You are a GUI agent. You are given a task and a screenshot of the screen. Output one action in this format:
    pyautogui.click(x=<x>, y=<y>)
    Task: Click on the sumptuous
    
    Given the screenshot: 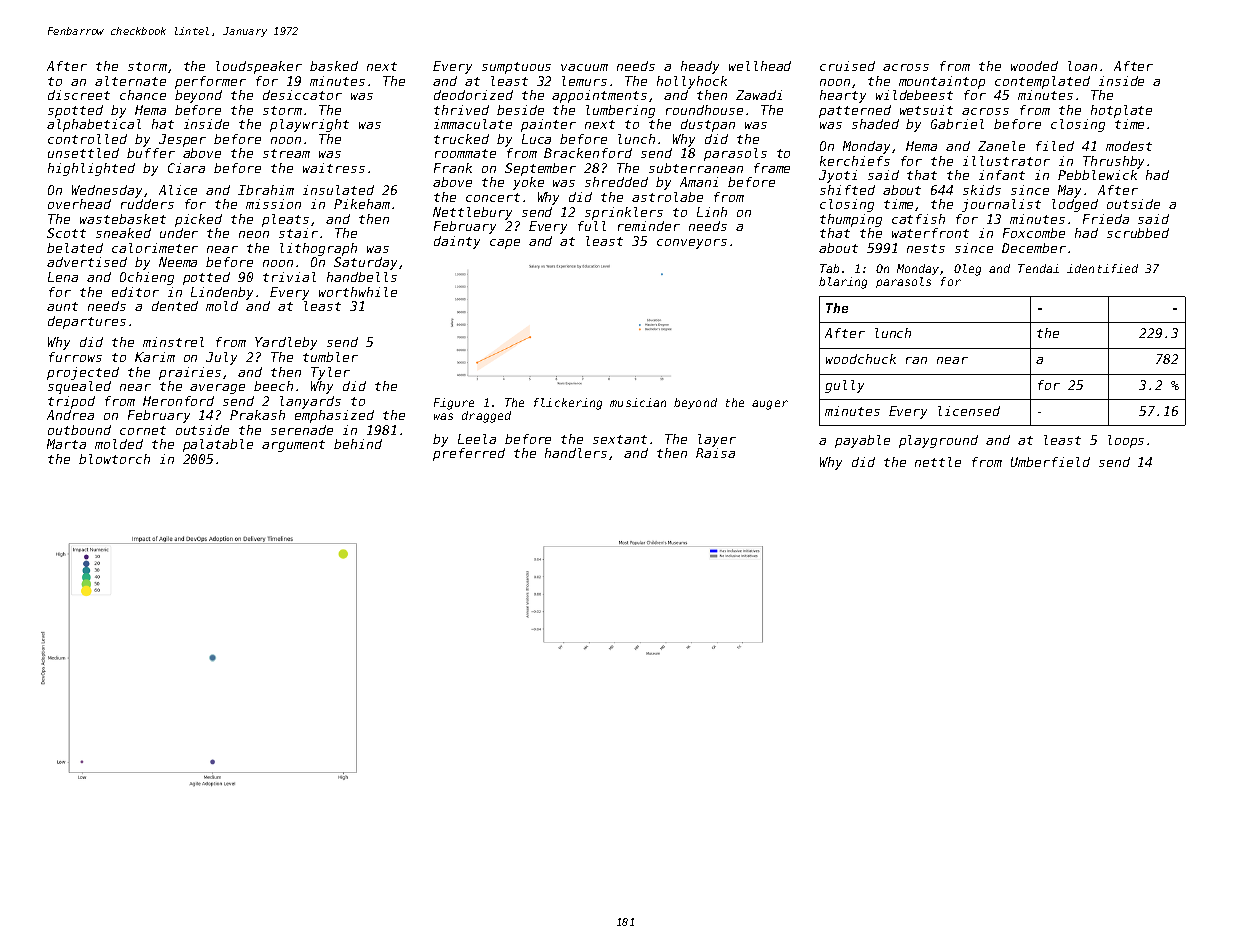 What is the action you would take?
    pyautogui.click(x=516, y=68)
